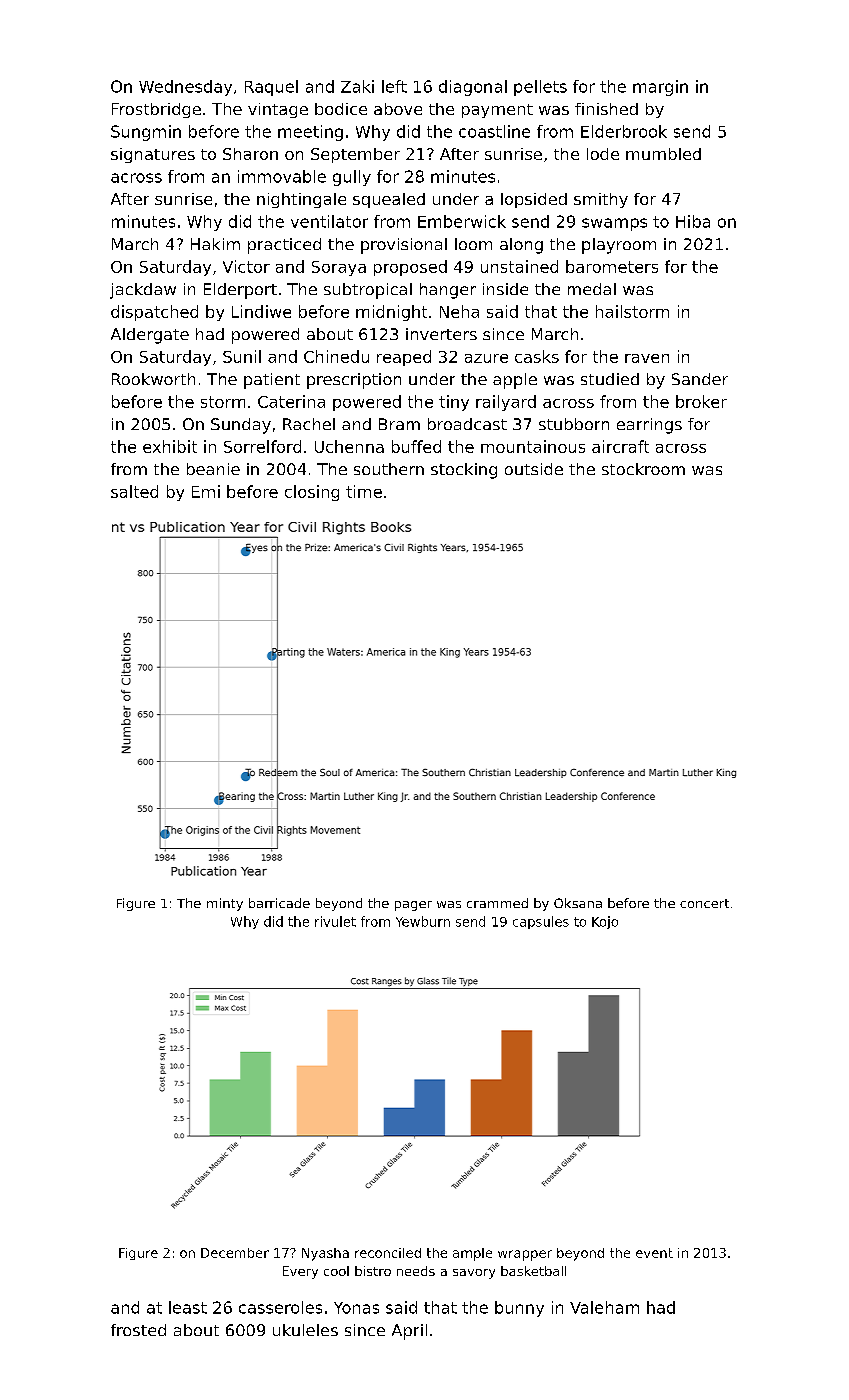 The width and height of the screenshot is (849, 1400). Describe the element at coordinates (423, 921) in the screenshot. I see `Yewburn` at that location.
